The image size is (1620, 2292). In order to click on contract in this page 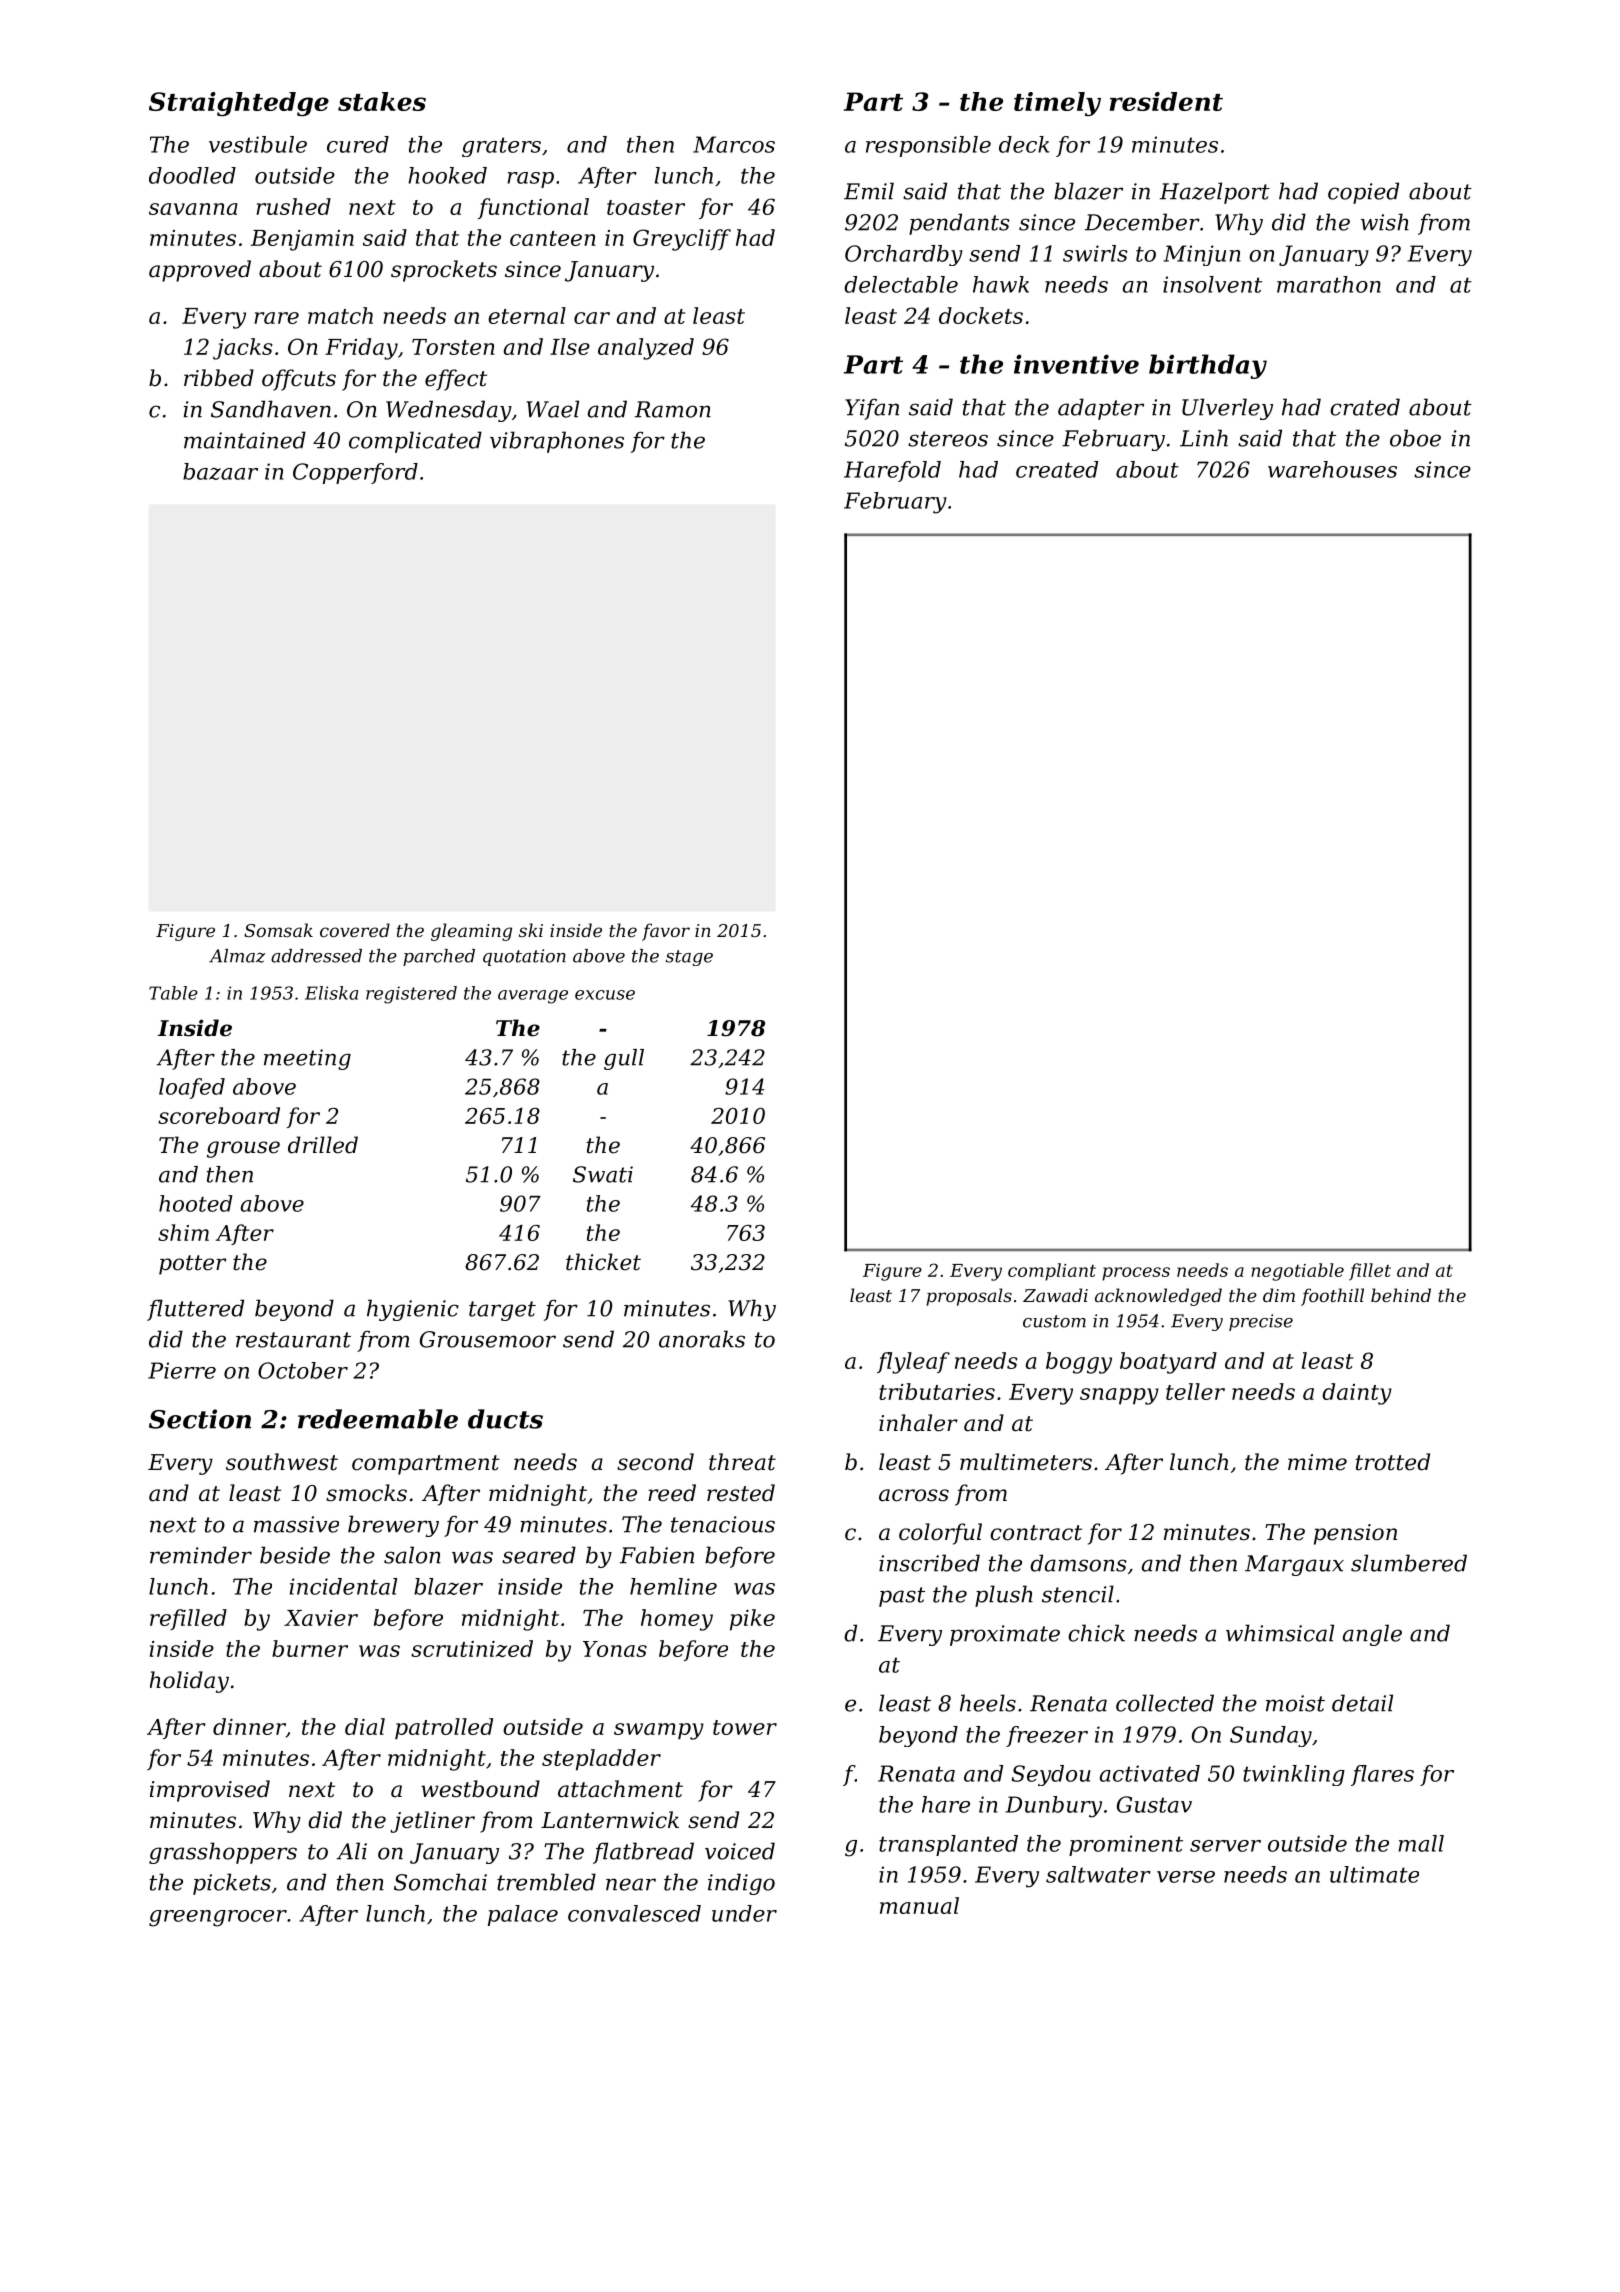, I will do `click(1036, 1533)`.
